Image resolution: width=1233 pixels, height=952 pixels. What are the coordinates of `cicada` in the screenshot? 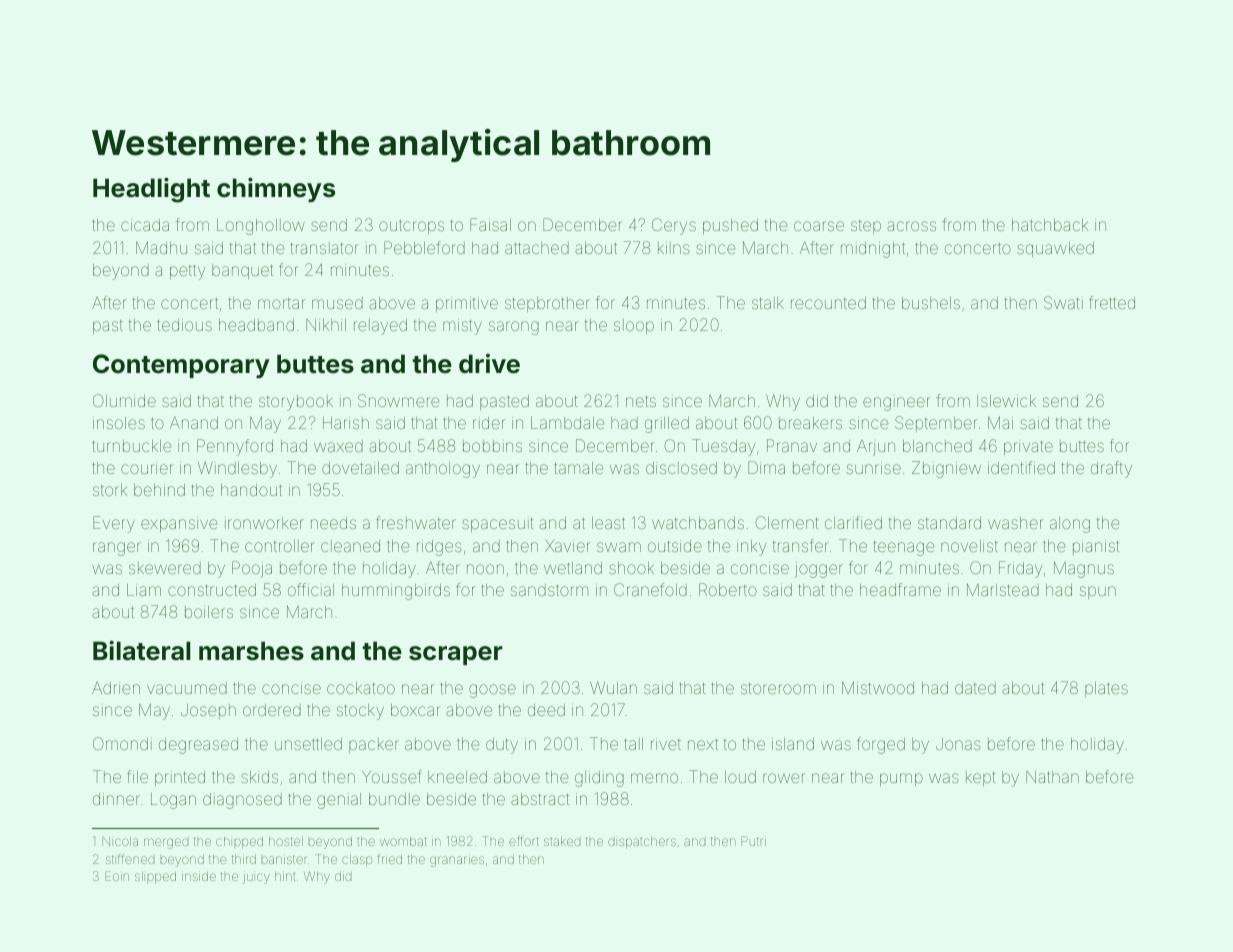 It's located at (145, 225).
